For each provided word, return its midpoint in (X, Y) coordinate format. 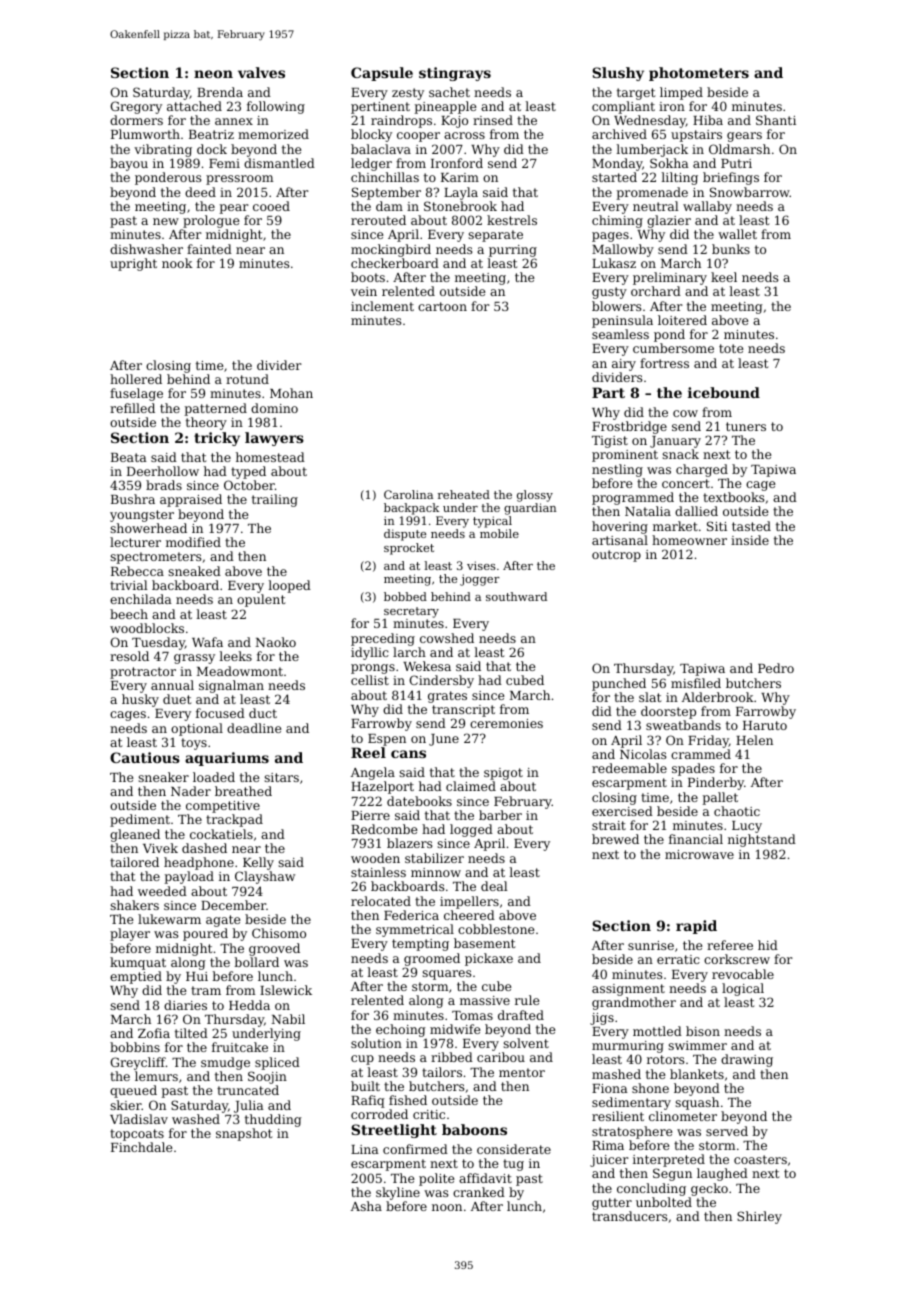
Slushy (618, 74)
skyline (398, 1193)
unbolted (664, 1202)
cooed (271, 206)
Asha (366, 1206)
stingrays (455, 74)
